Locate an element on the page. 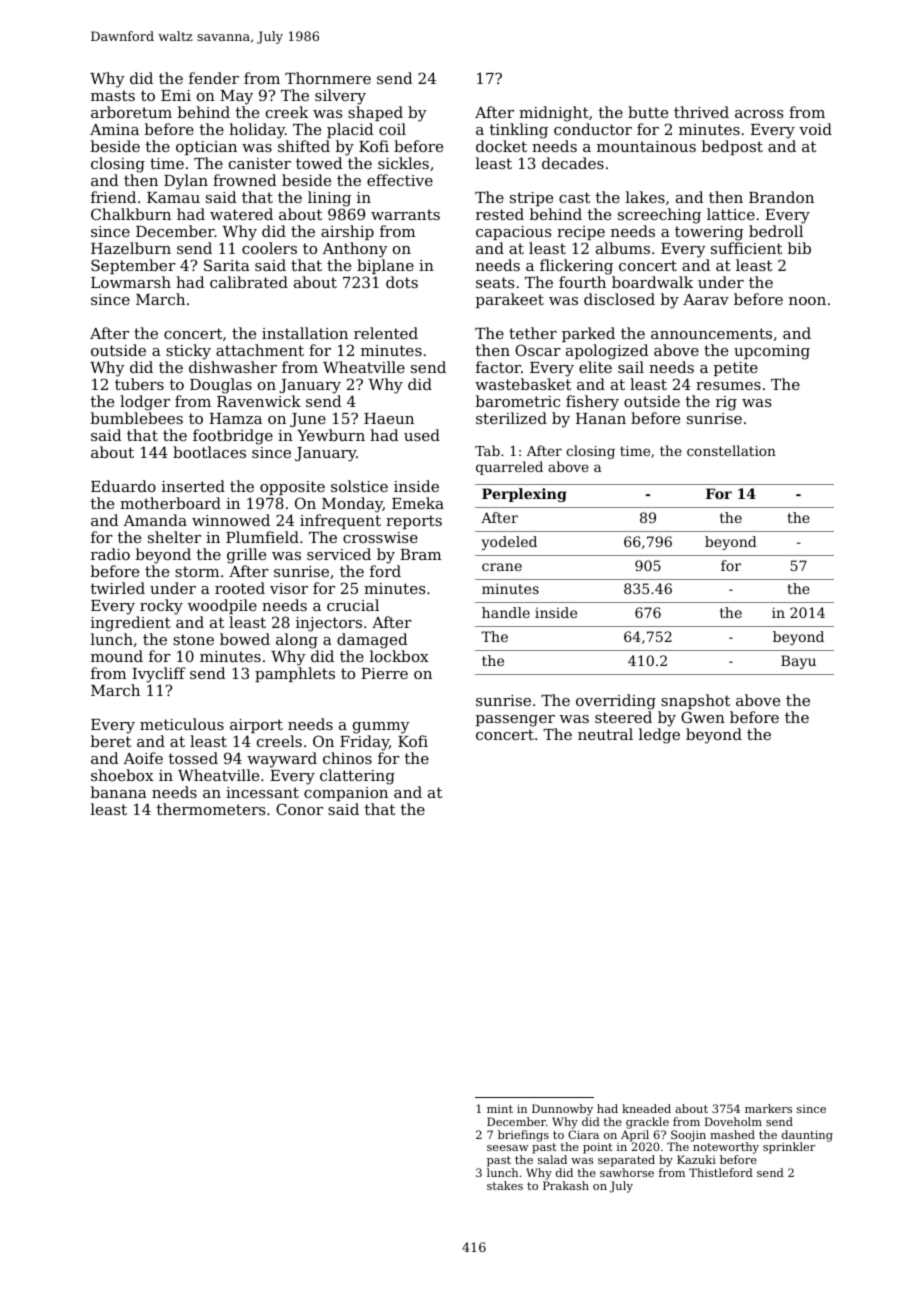 The width and height of the page is (924, 1314). void is located at coordinates (815, 129).
